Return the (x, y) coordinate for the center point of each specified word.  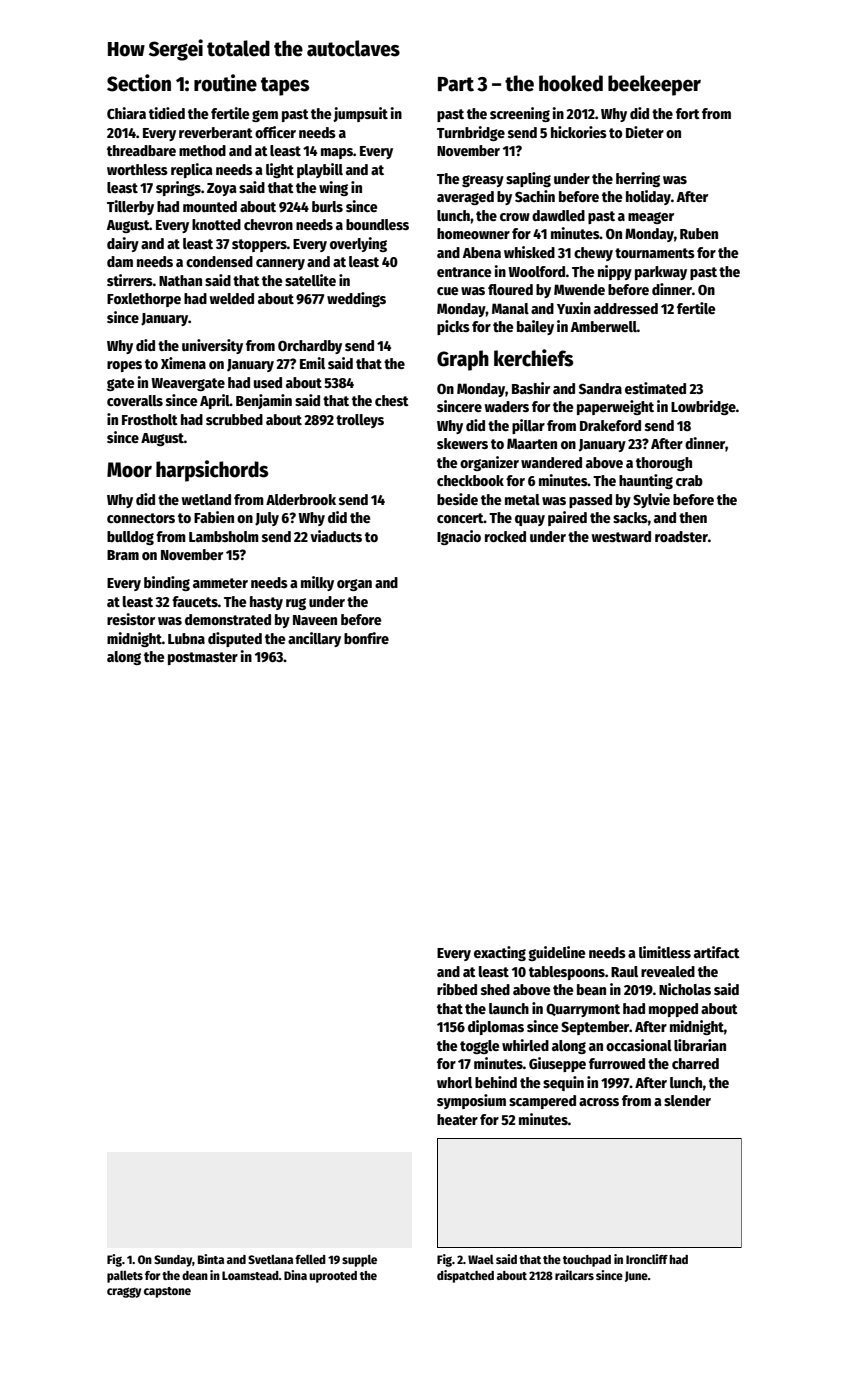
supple (359, 1260)
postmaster (203, 658)
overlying (358, 244)
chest (392, 400)
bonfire (366, 638)
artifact (717, 952)
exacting (500, 953)
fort (688, 113)
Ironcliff (647, 1259)
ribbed (457, 989)
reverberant (216, 132)
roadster (681, 536)
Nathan (180, 280)
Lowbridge (703, 407)
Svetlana (270, 1259)
